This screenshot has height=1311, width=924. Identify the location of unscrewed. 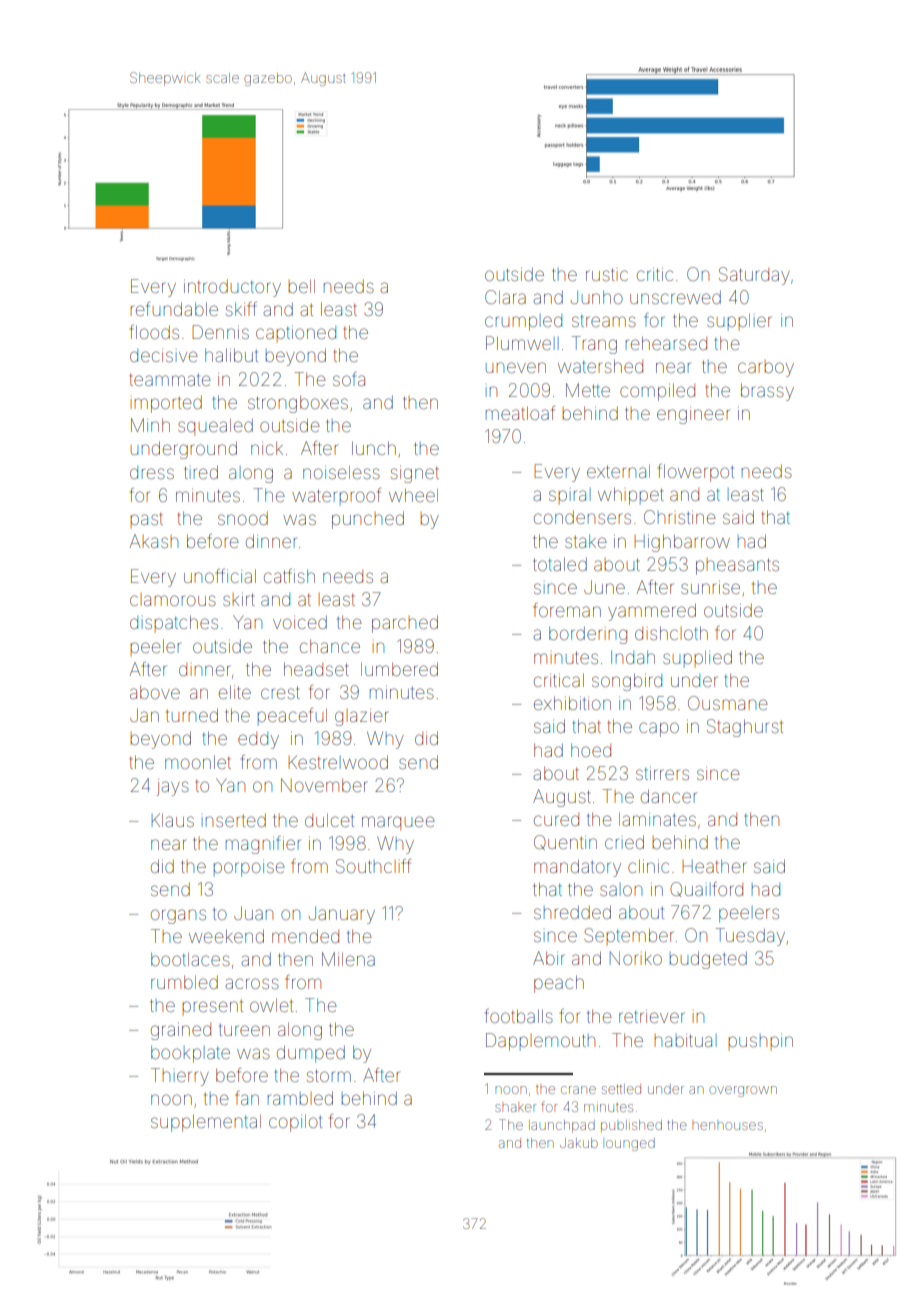
(675, 297).
